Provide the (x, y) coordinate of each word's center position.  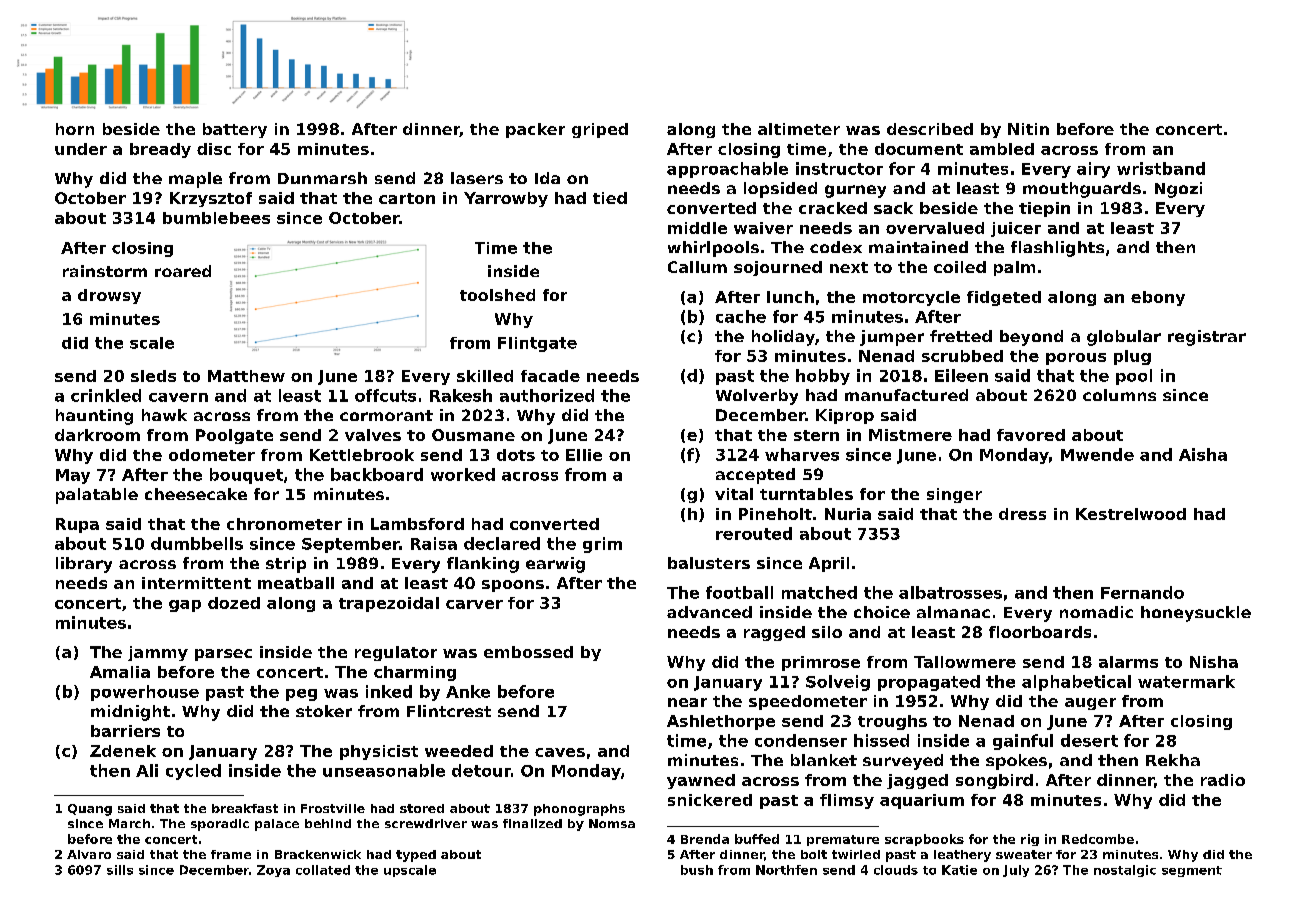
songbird (994, 781)
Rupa (77, 525)
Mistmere (910, 435)
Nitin (1028, 129)
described (930, 129)
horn (75, 129)
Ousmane (473, 435)
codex (836, 247)
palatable (97, 496)
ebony (1158, 298)
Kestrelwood (1131, 514)
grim (602, 545)
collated (323, 870)
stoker (324, 711)
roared (183, 271)
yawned (701, 781)
